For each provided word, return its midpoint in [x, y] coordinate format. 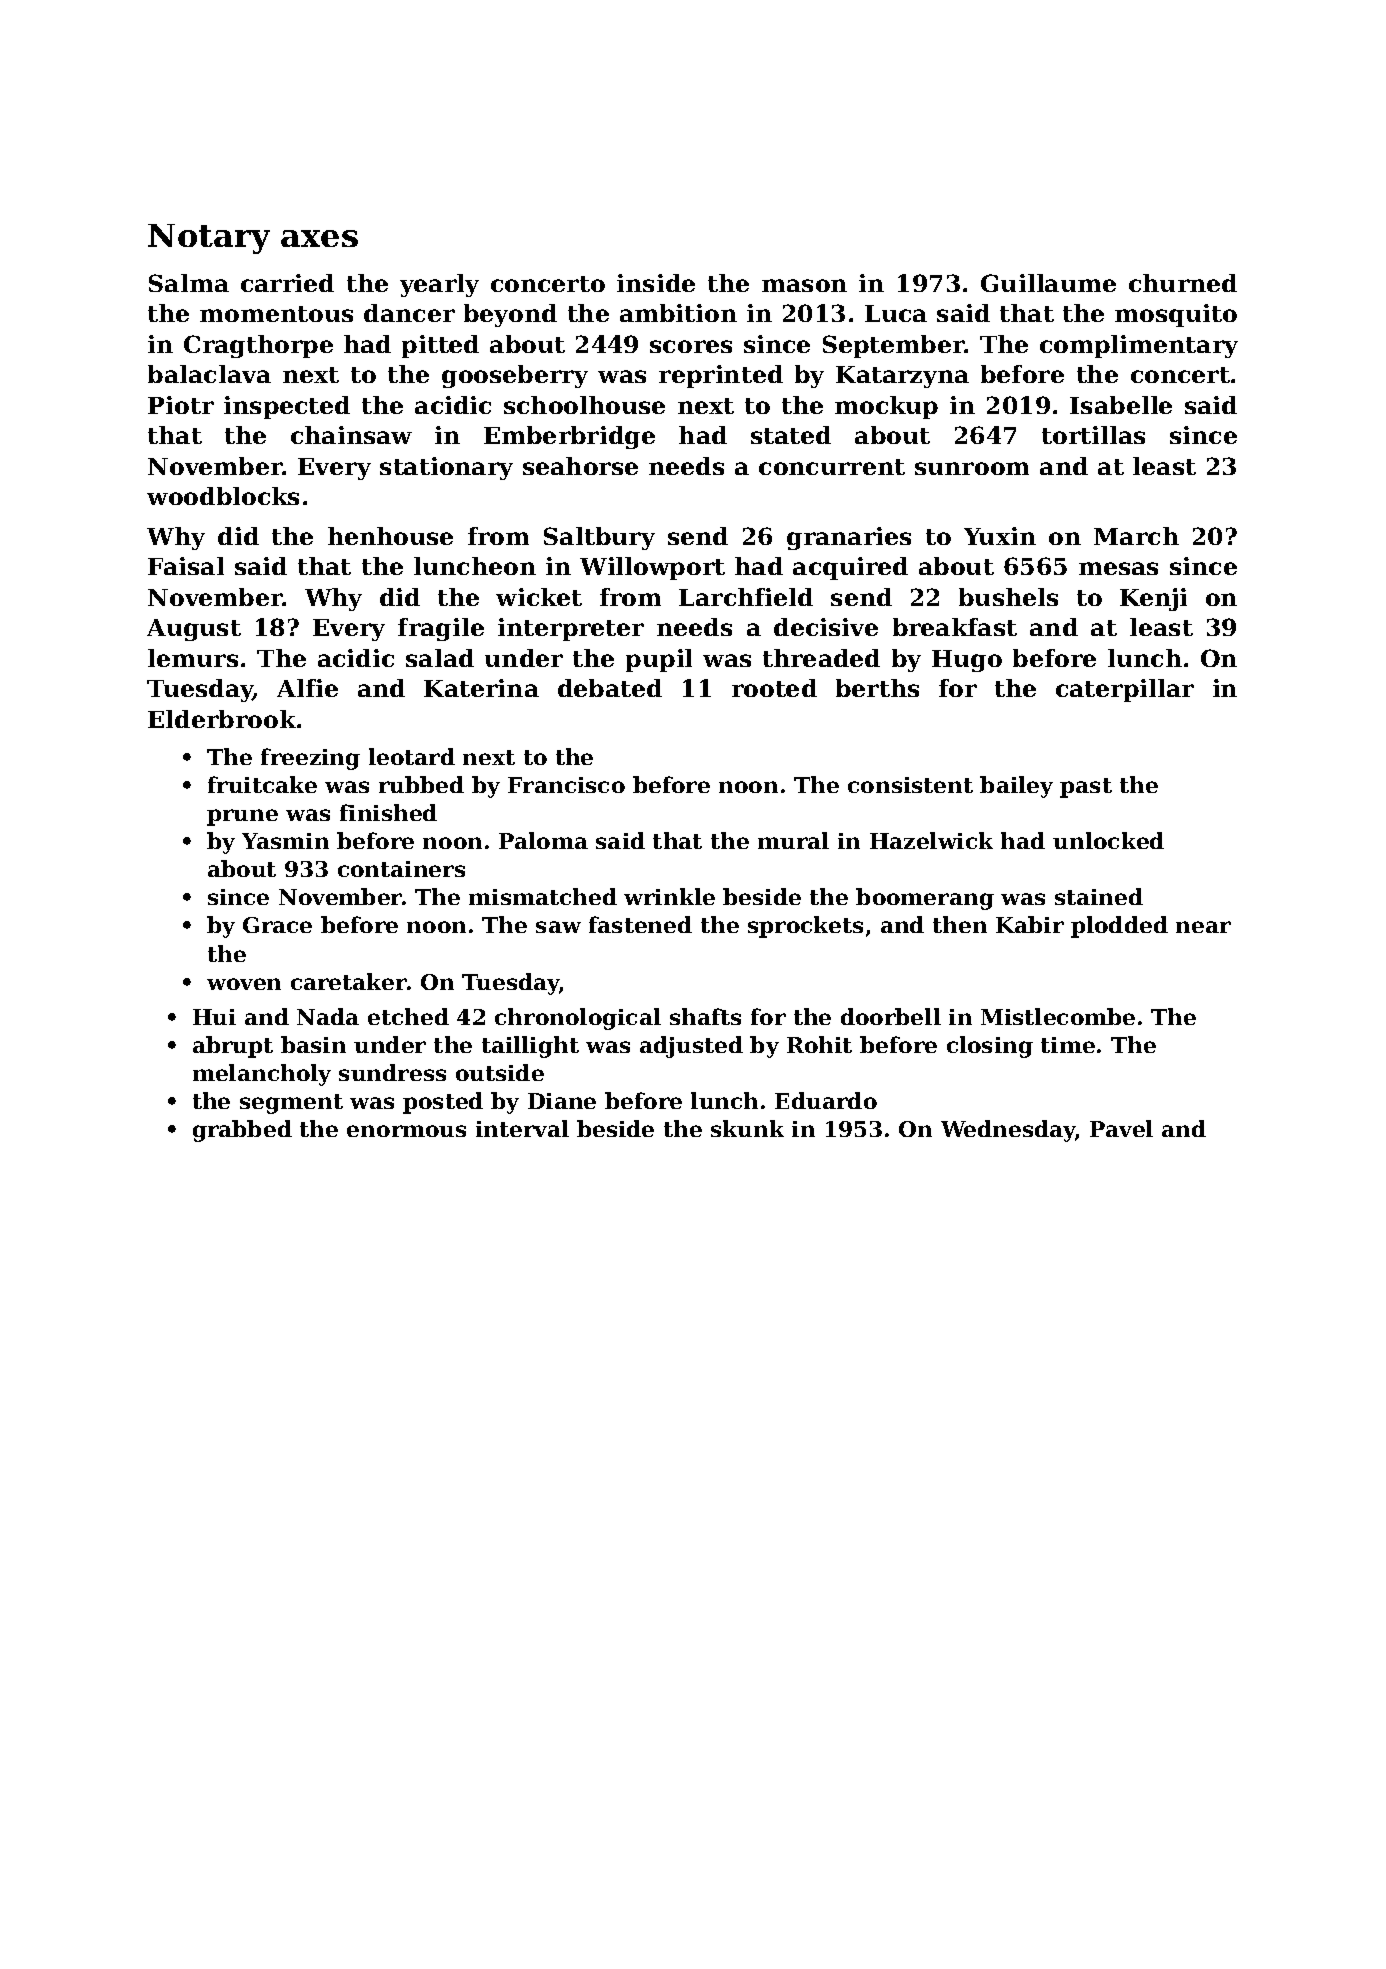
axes [319, 238]
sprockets [805, 927]
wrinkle [669, 896]
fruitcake [262, 784]
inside [656, 283]
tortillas [1093, 435]
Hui [214, 1017]
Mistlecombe [1058, 1016]
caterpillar [1125, 690]
